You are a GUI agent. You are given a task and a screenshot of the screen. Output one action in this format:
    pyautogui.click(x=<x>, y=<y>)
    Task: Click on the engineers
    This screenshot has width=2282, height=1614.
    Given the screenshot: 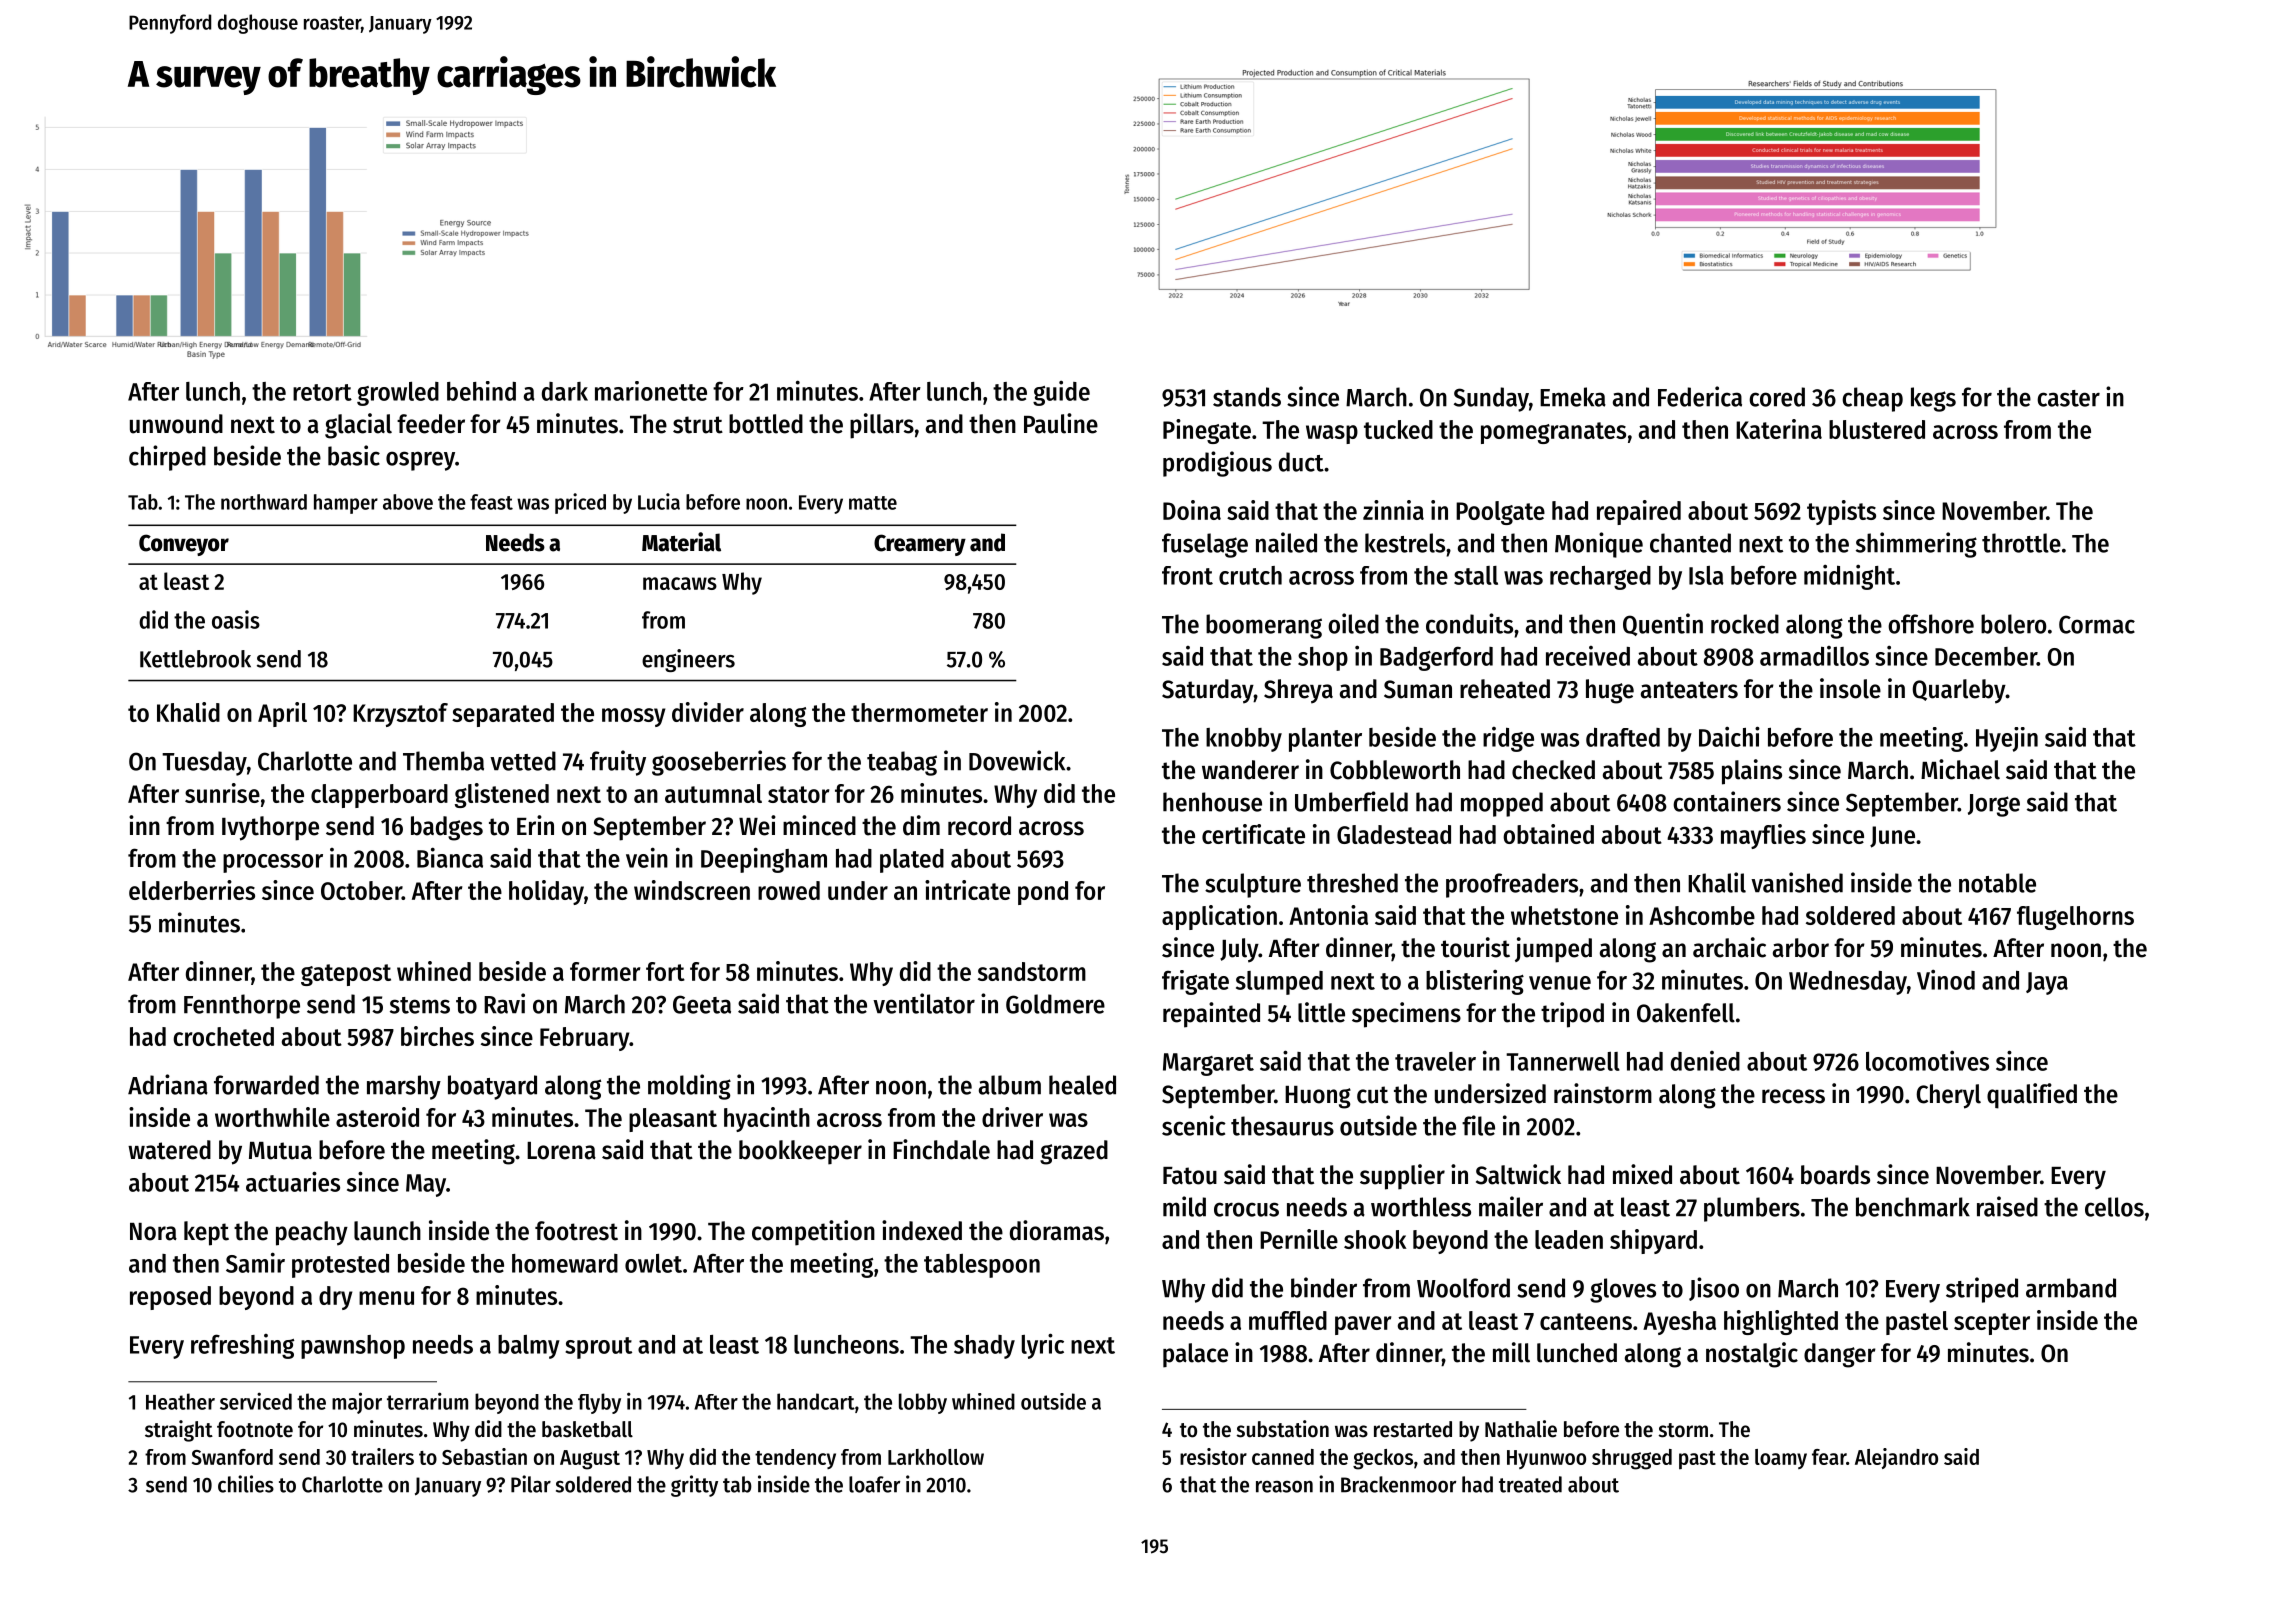 What is the action you would take?
    pyautogui.click(x=688, y=660)
